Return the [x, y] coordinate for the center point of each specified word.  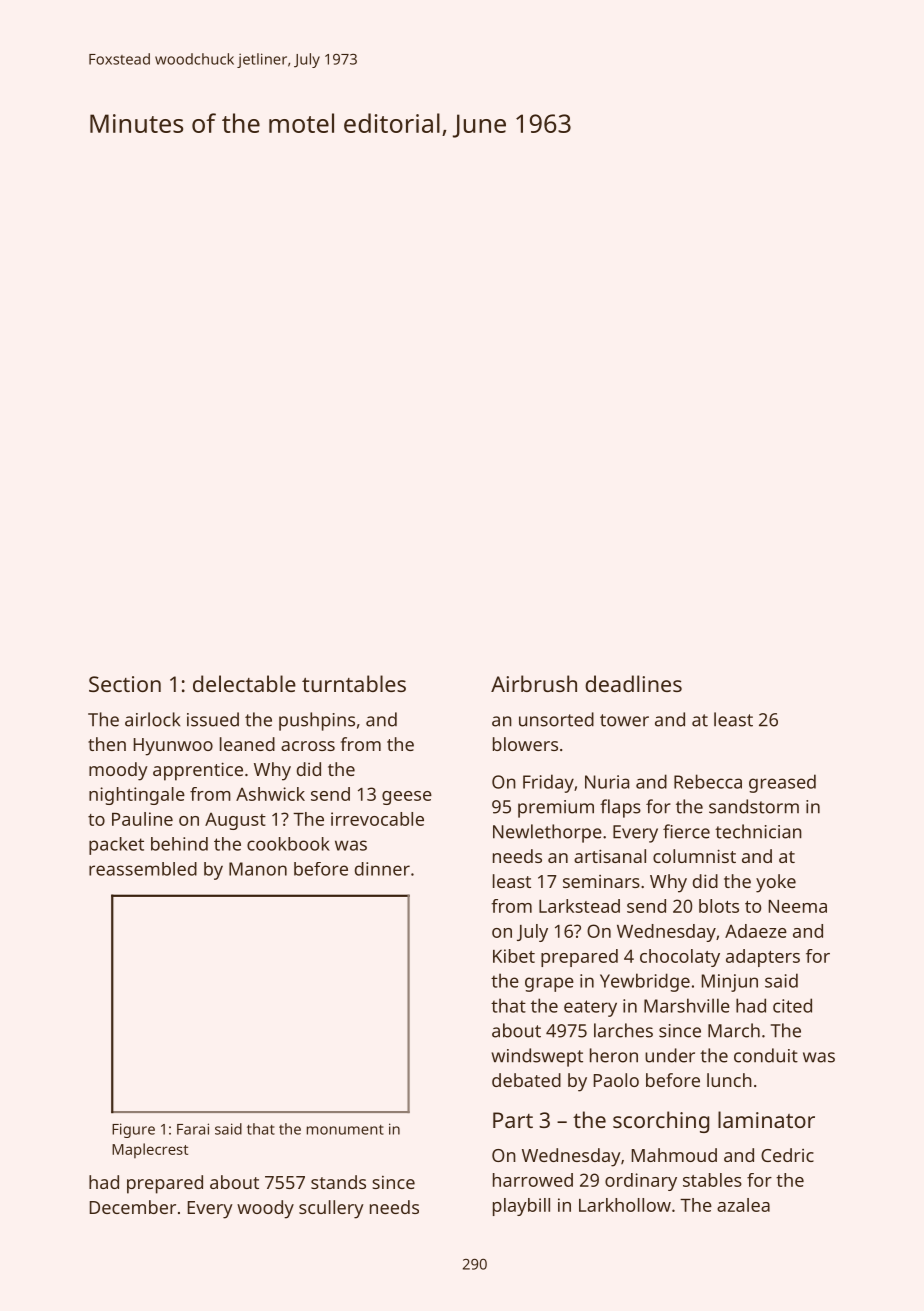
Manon [258, 869]
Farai [193, 1129]
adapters [763, 958]
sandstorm [754, 806]
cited [792, 1005]
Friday [548, 783]
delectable [244, 683]
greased [782, 783]
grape [549, 984]
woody [265, 1209]
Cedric [787, 1155]
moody [118, 771]
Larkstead [579, 906]
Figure [133, 1130]
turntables [354, 683]
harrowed [533, 1180]
